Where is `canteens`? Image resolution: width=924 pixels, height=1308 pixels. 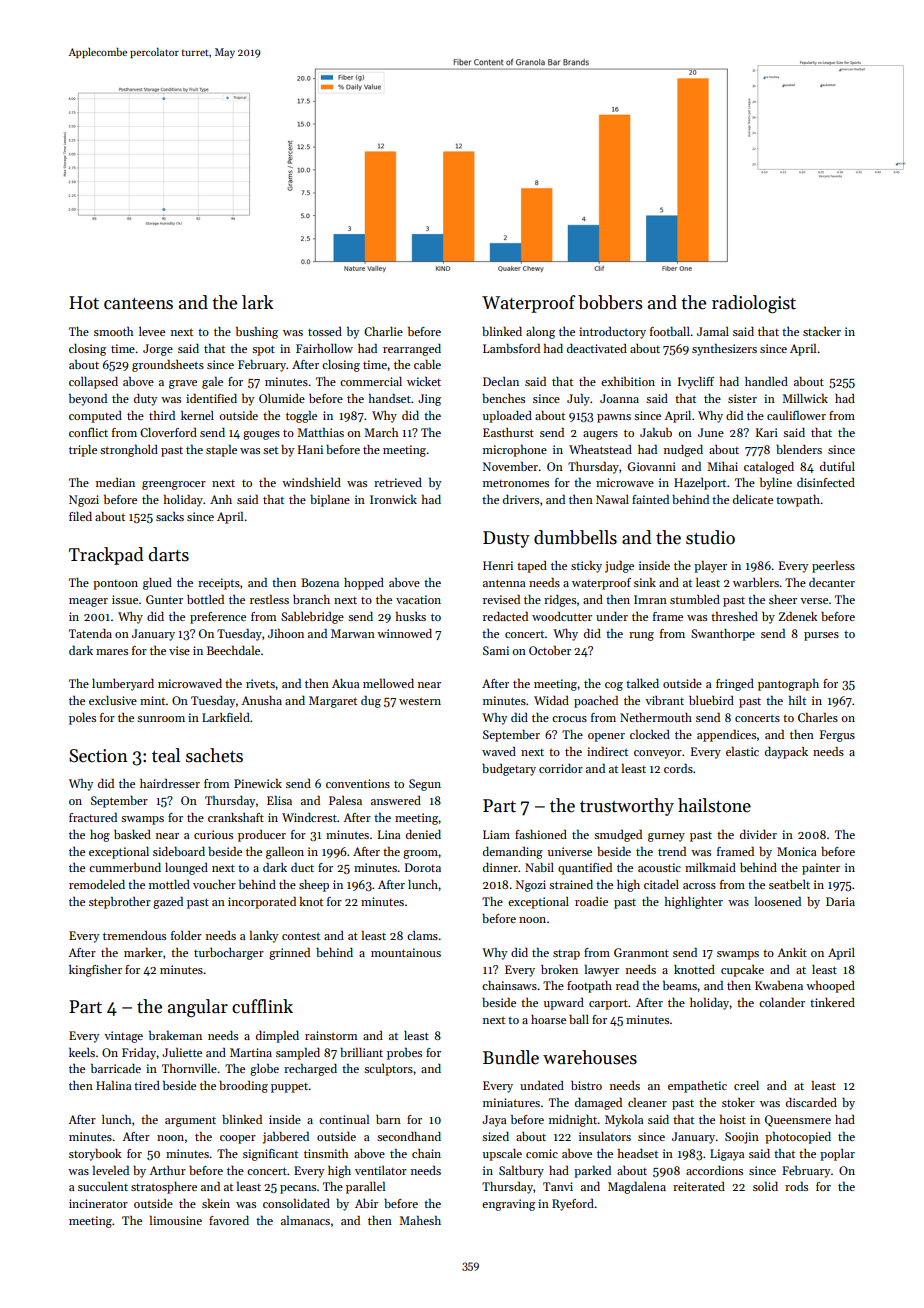
canteens is located at coordinates (138, 304).
